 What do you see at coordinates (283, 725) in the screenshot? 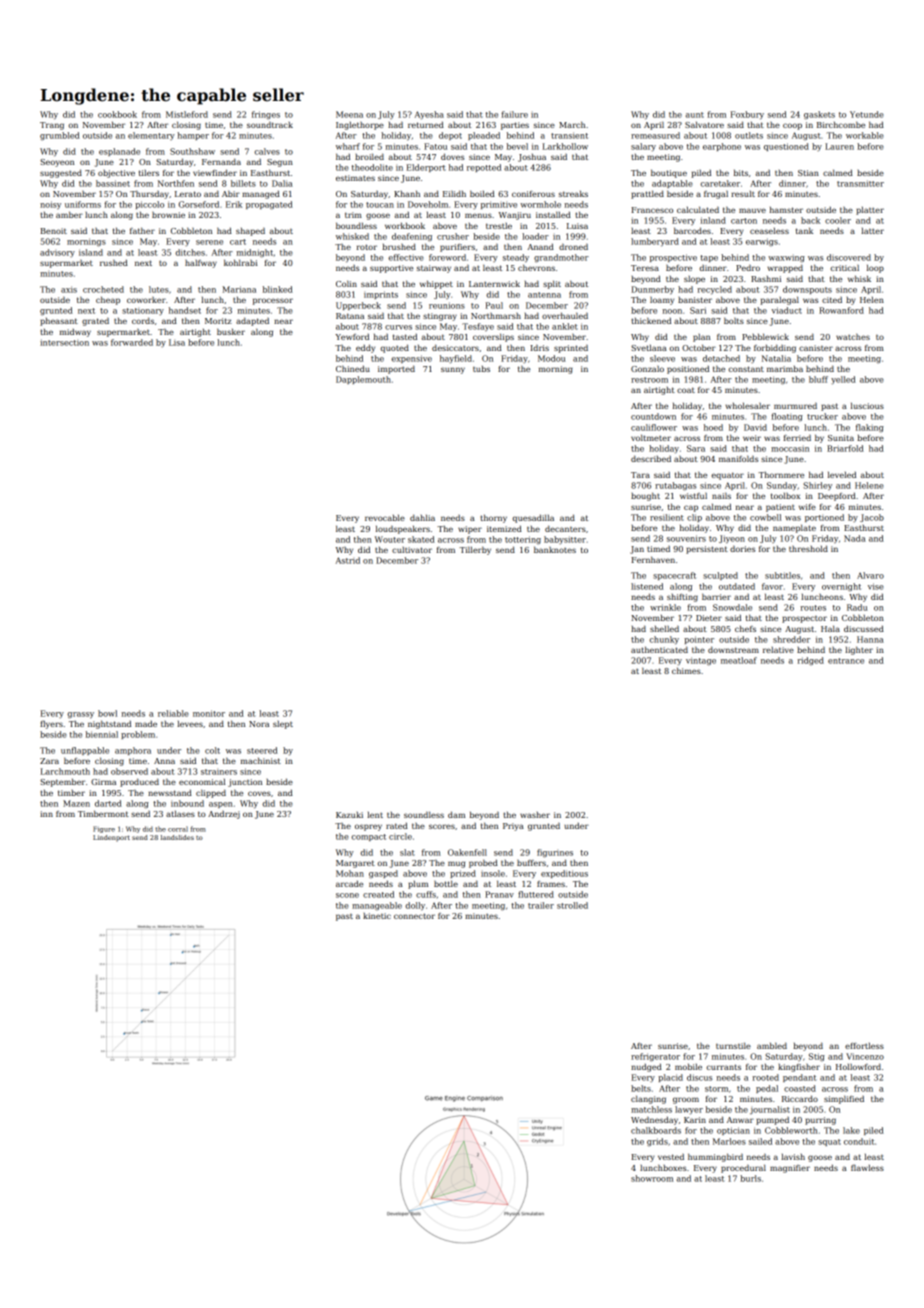
I see `slept` at bounding box center [283, 725].
